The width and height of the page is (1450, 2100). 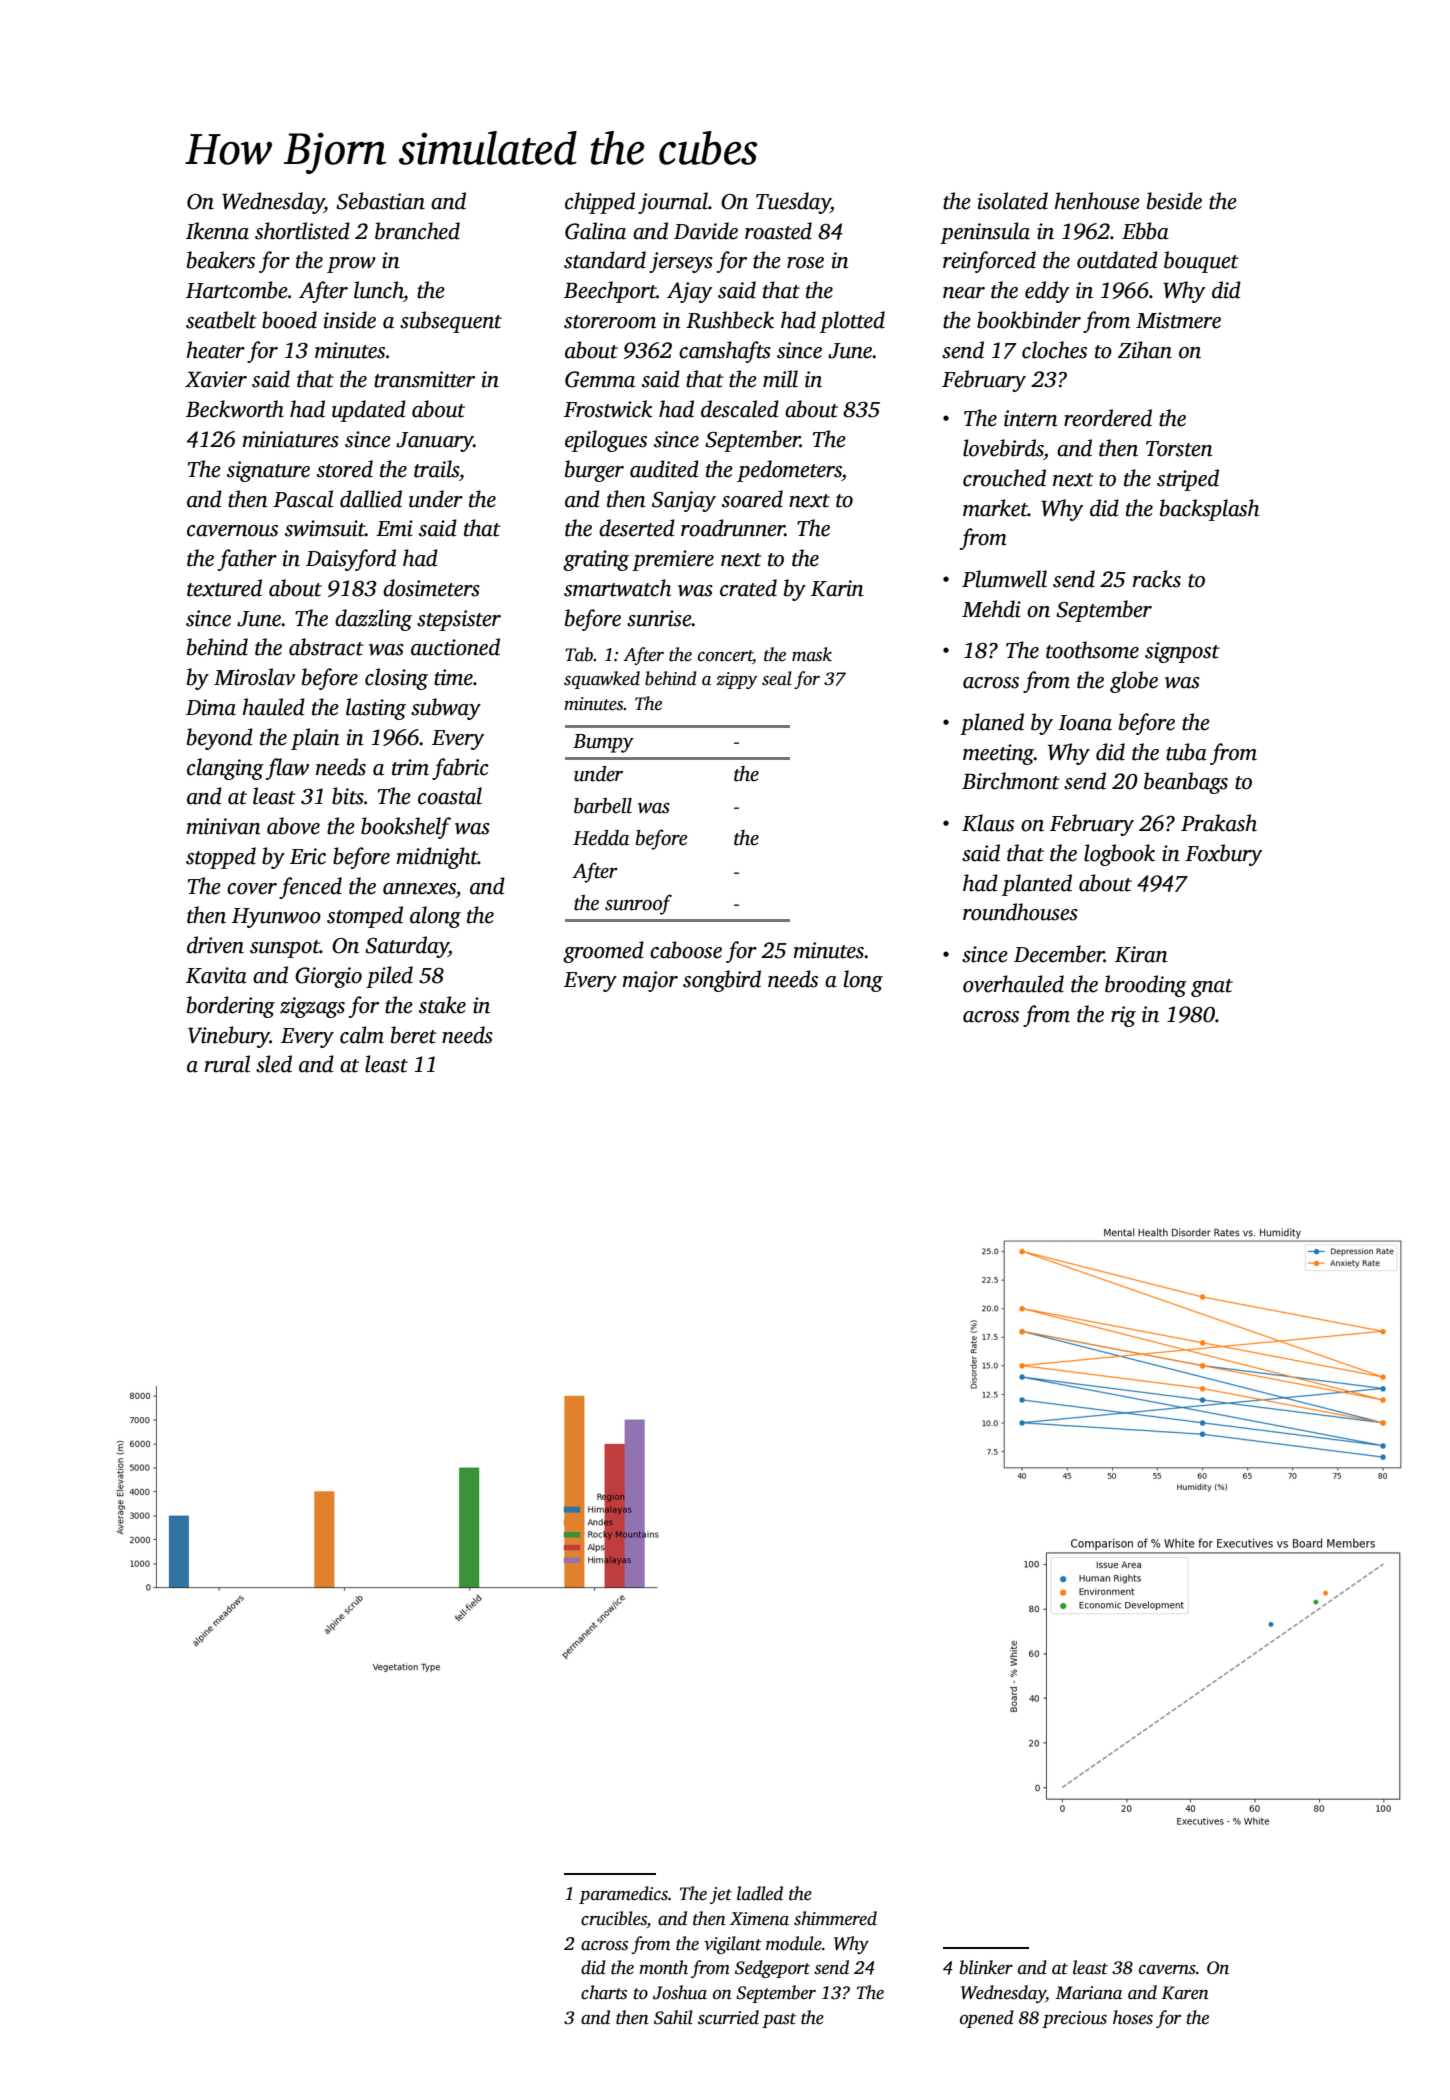 What do you see at coordinates (623, 1895) in the page?
I see `paramedics` at bounding box center [623, 1895].
